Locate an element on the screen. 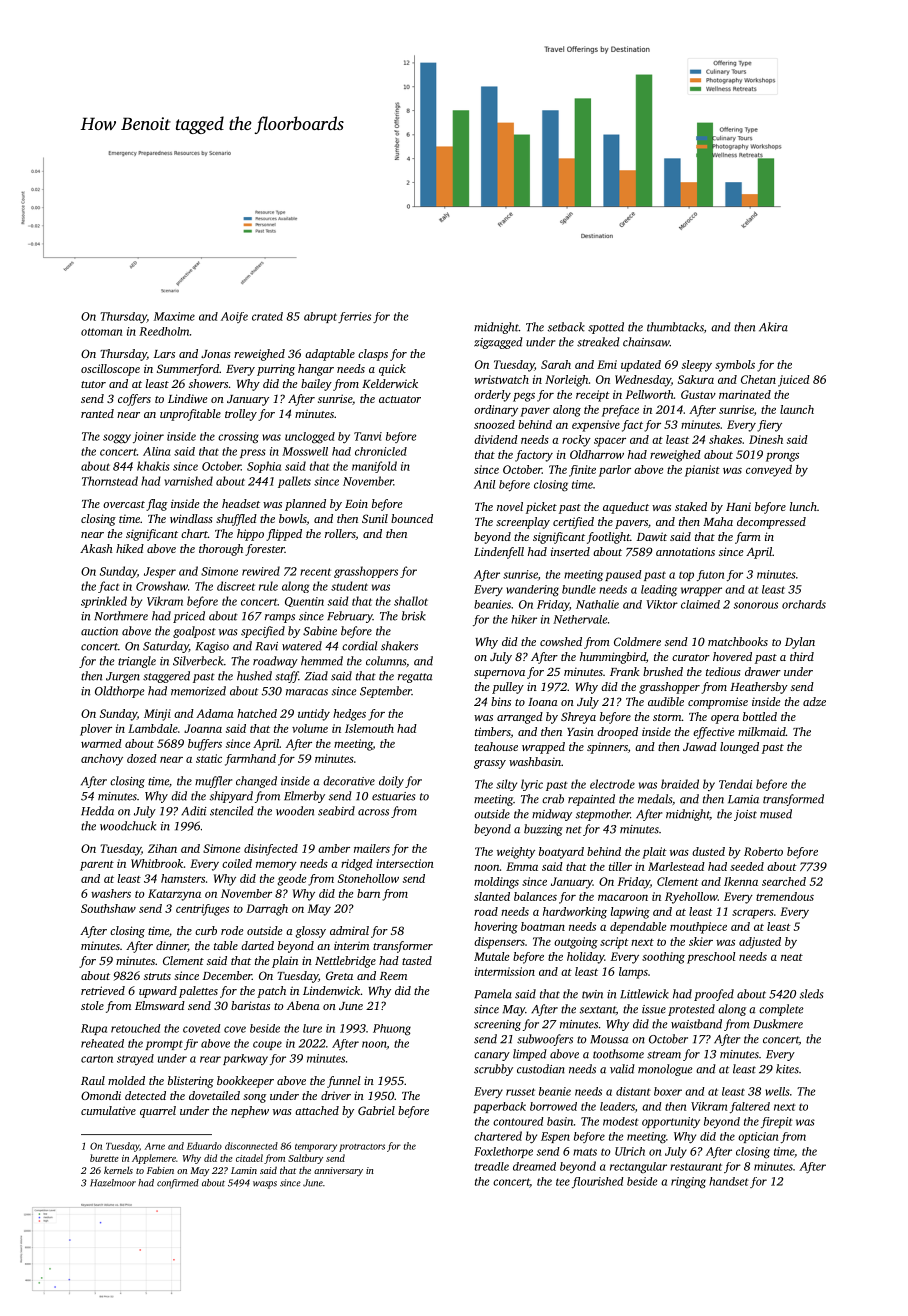  setback is located at coordinates (566, 327).
